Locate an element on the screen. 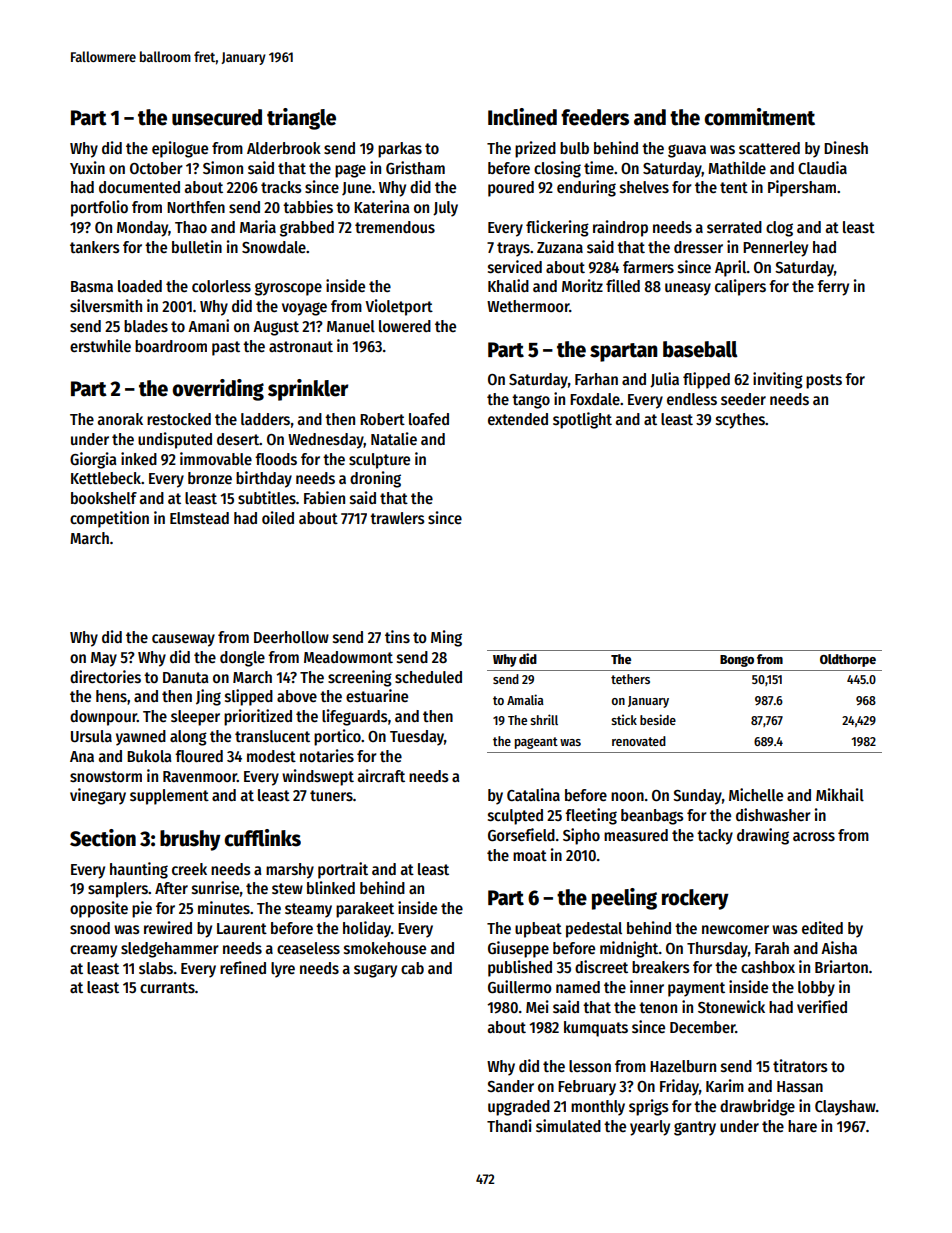  scythes is located at coordinates (740, 421).
